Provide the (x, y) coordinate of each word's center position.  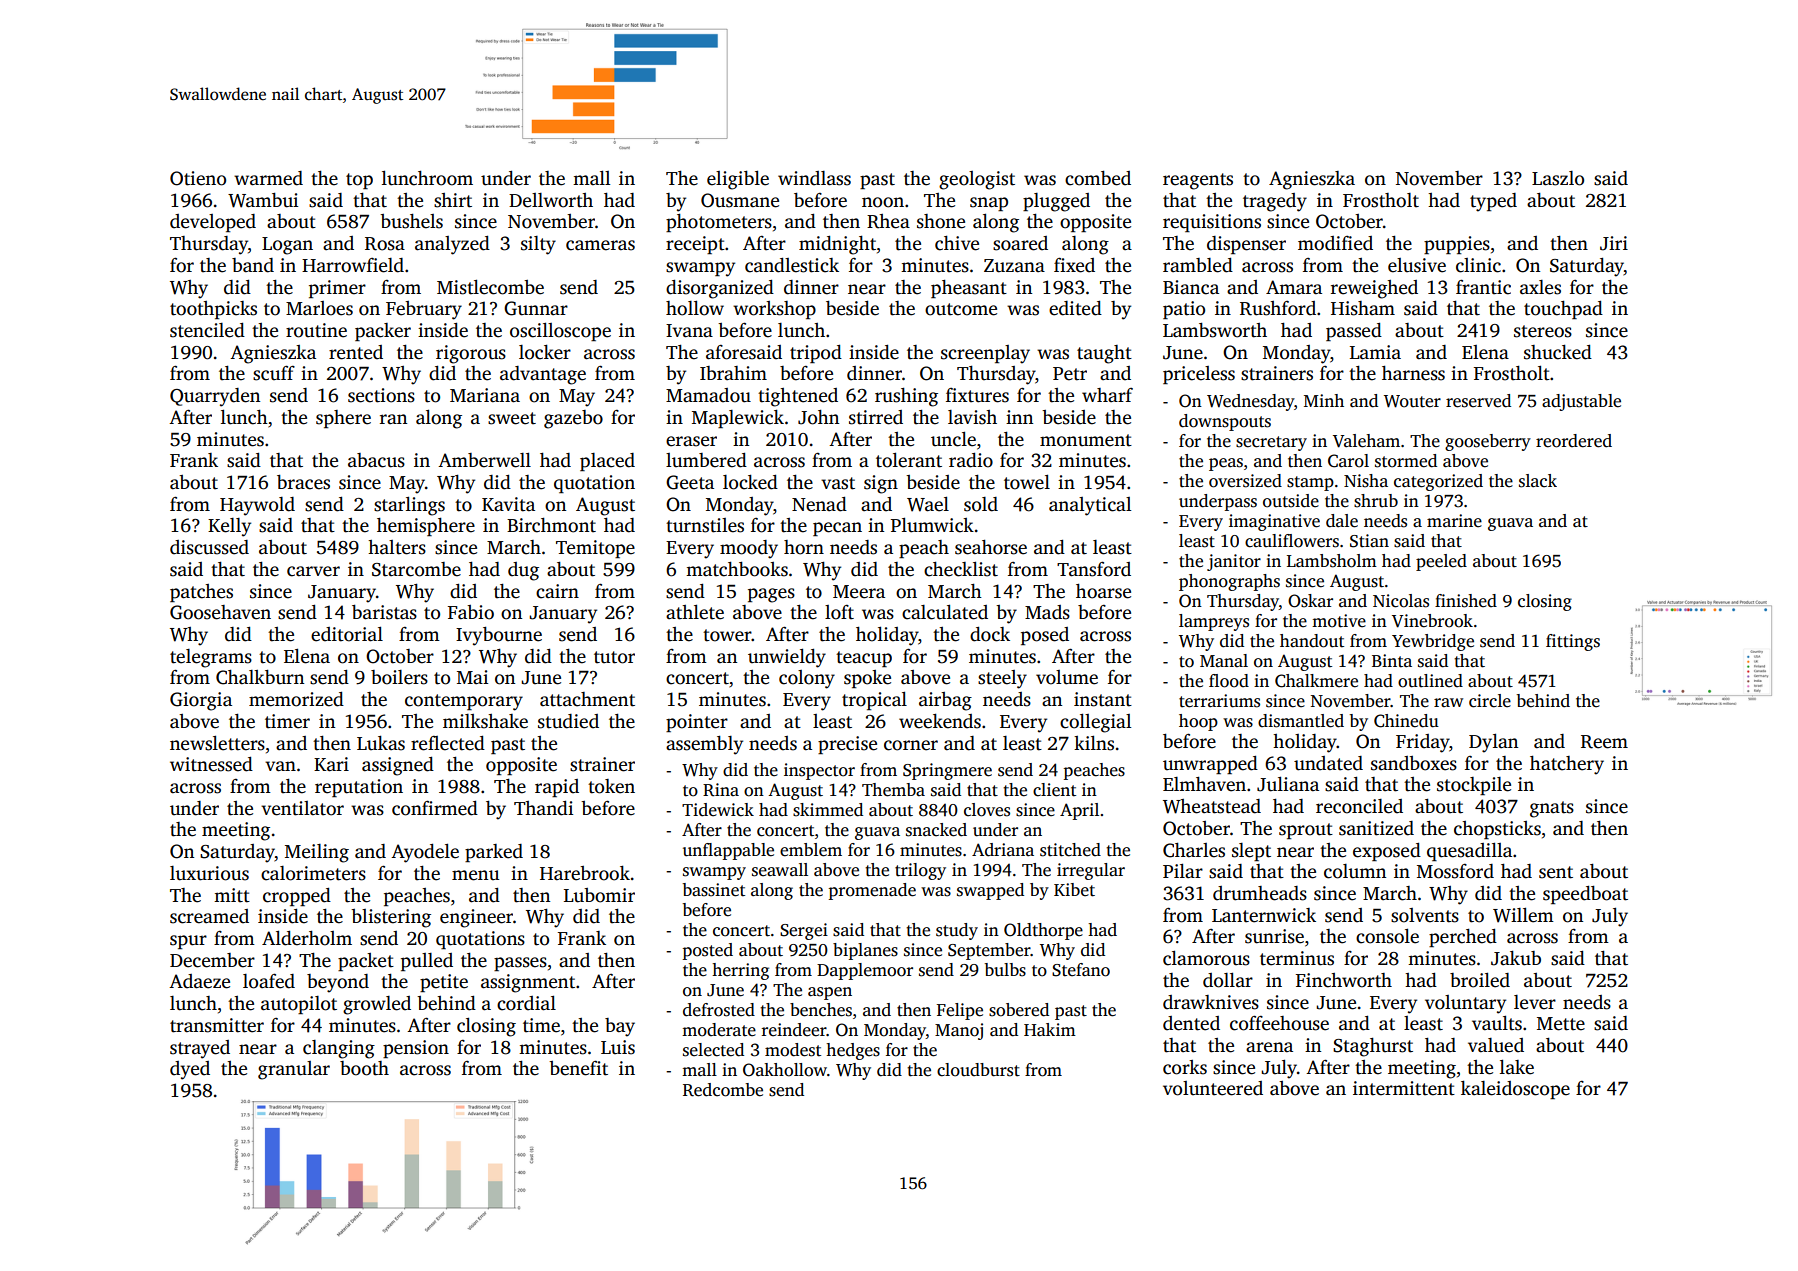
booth (364, 1068)
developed (213, 223)
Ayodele (425, 853)
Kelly (229, 527)
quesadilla (1469, 852)
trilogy (920, 871)
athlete (695, 612)
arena (1269, 1047)
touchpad (1563, 310)
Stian (1369, 541)
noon (883, 202)
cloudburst (978, 1070)
